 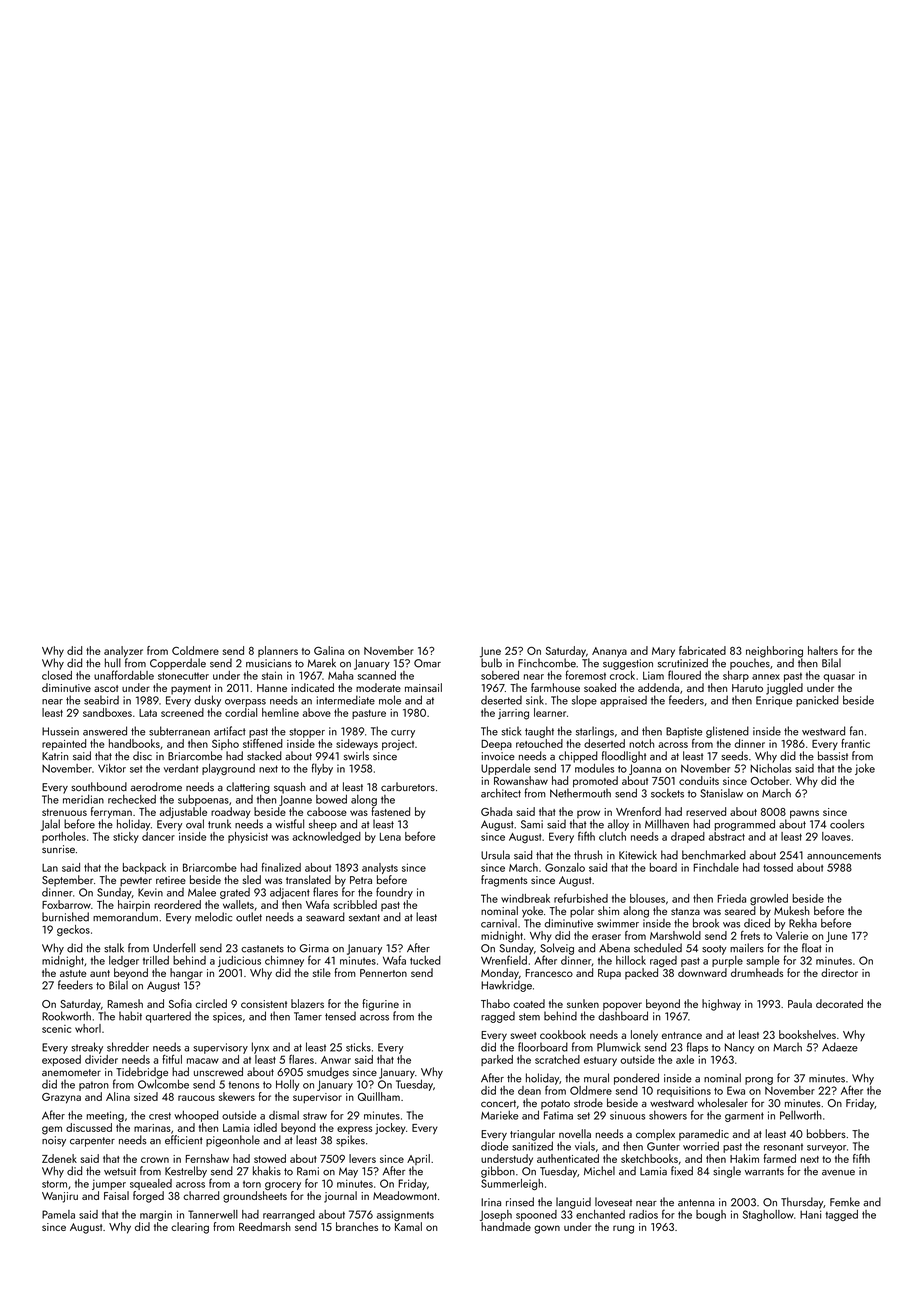 I want to click on benchmarked, so click(x=714, y=855).
